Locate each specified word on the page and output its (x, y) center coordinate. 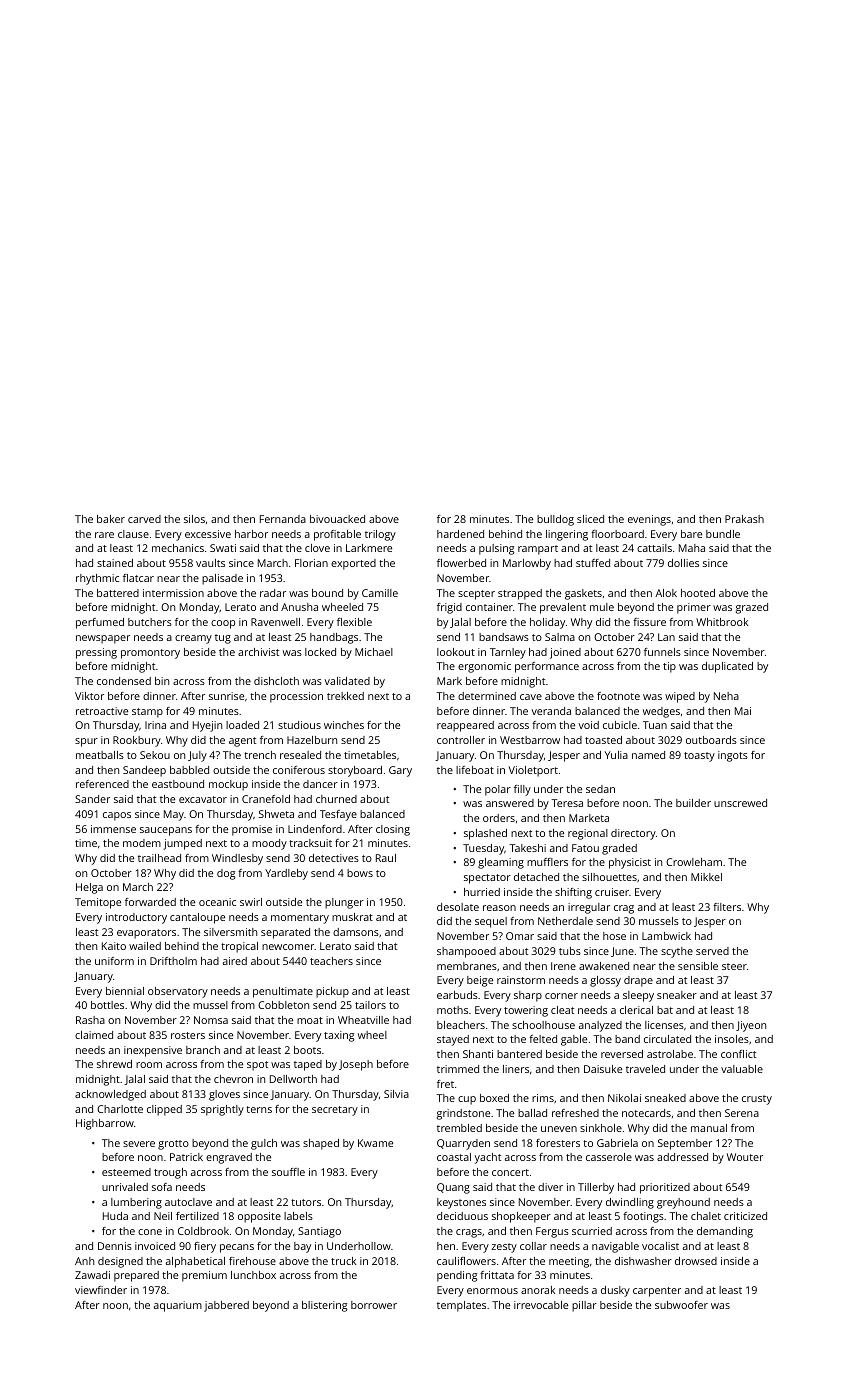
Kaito (114, 946)
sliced (590, 519)
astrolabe (670, 1054)
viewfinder (101, 1290)
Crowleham (694, 862)
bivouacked (337, 519)
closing (393, 830)
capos (117, 816)
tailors (370, 1005)
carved (144, 519)
